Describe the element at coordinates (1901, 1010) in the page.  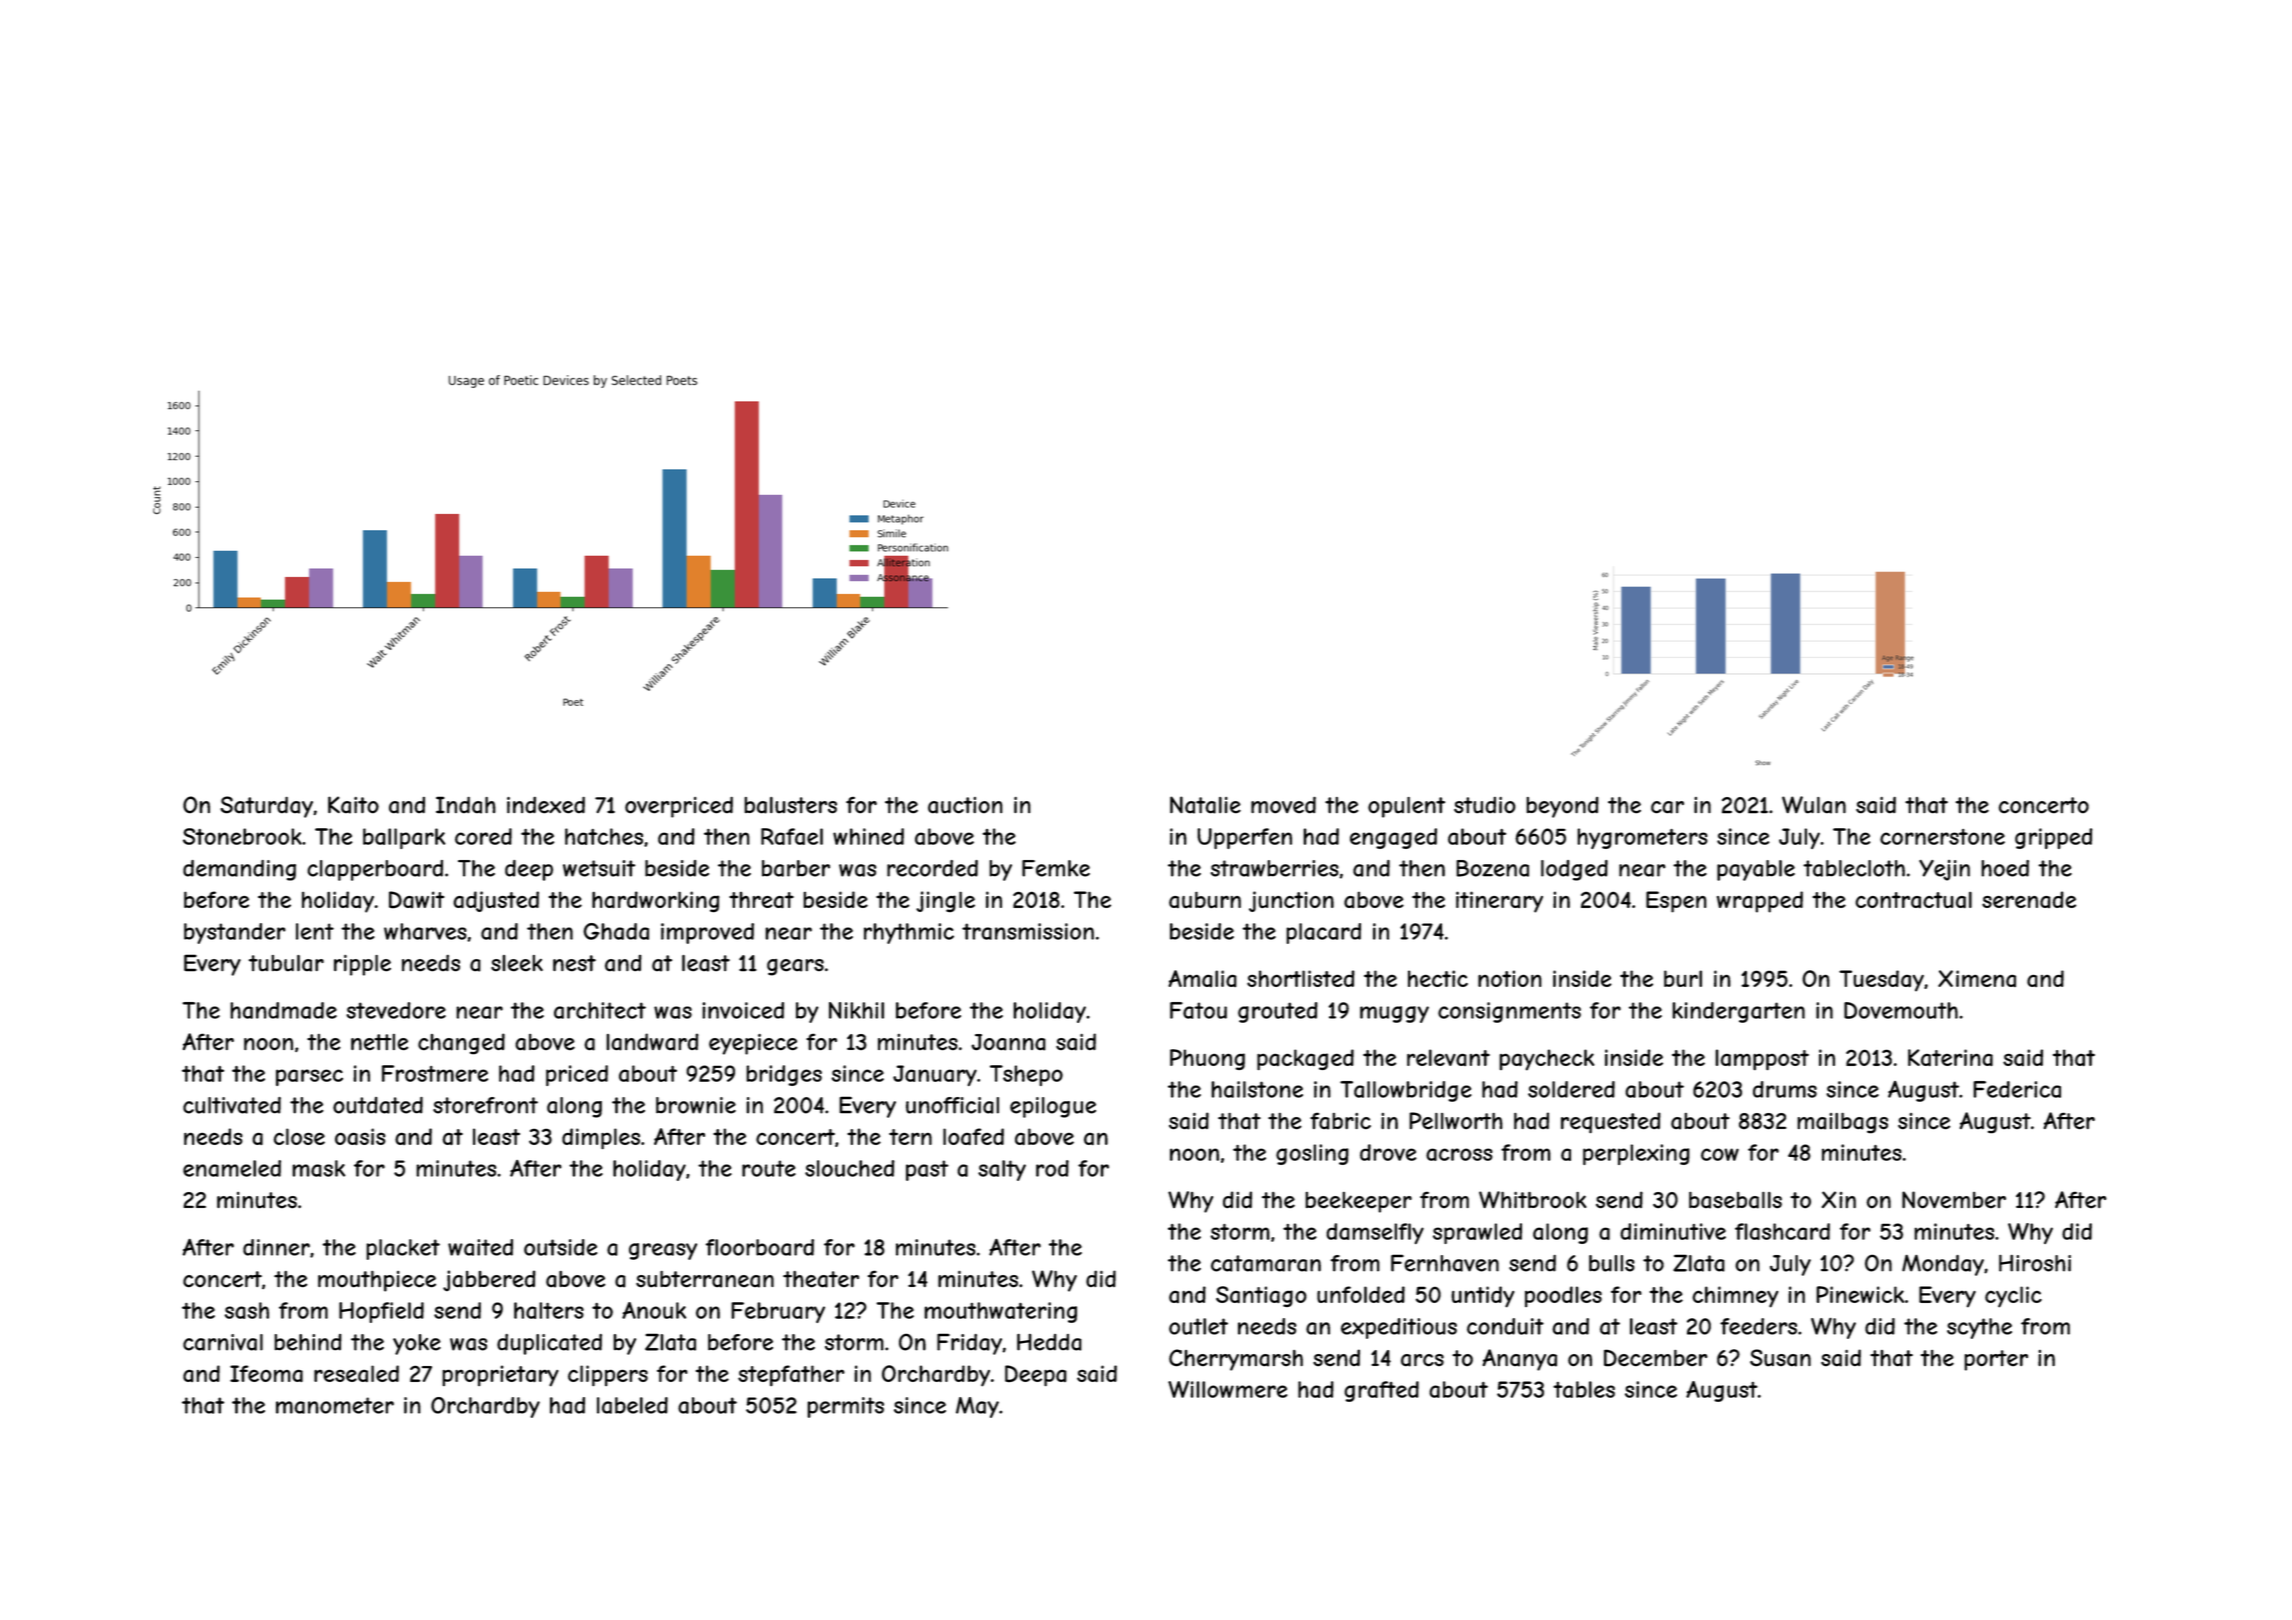
I see `Dovemouth` at that location.
